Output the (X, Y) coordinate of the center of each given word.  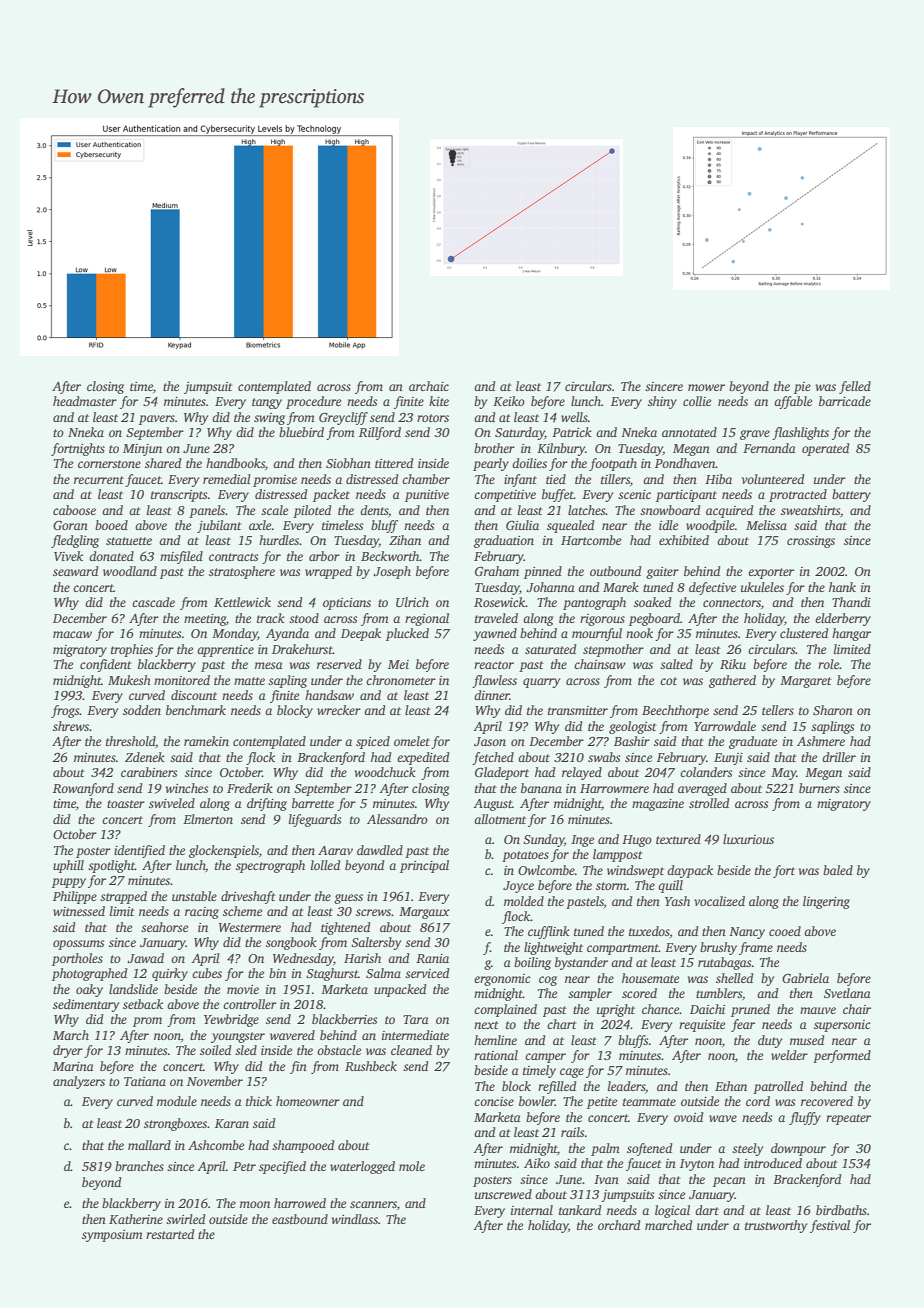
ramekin (206, 741)
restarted (170, 1234)
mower (706, 387)
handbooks (235, 463)
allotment (500, 819)
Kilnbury (561, 449)
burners (819, 788)
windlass (355, 1219)
